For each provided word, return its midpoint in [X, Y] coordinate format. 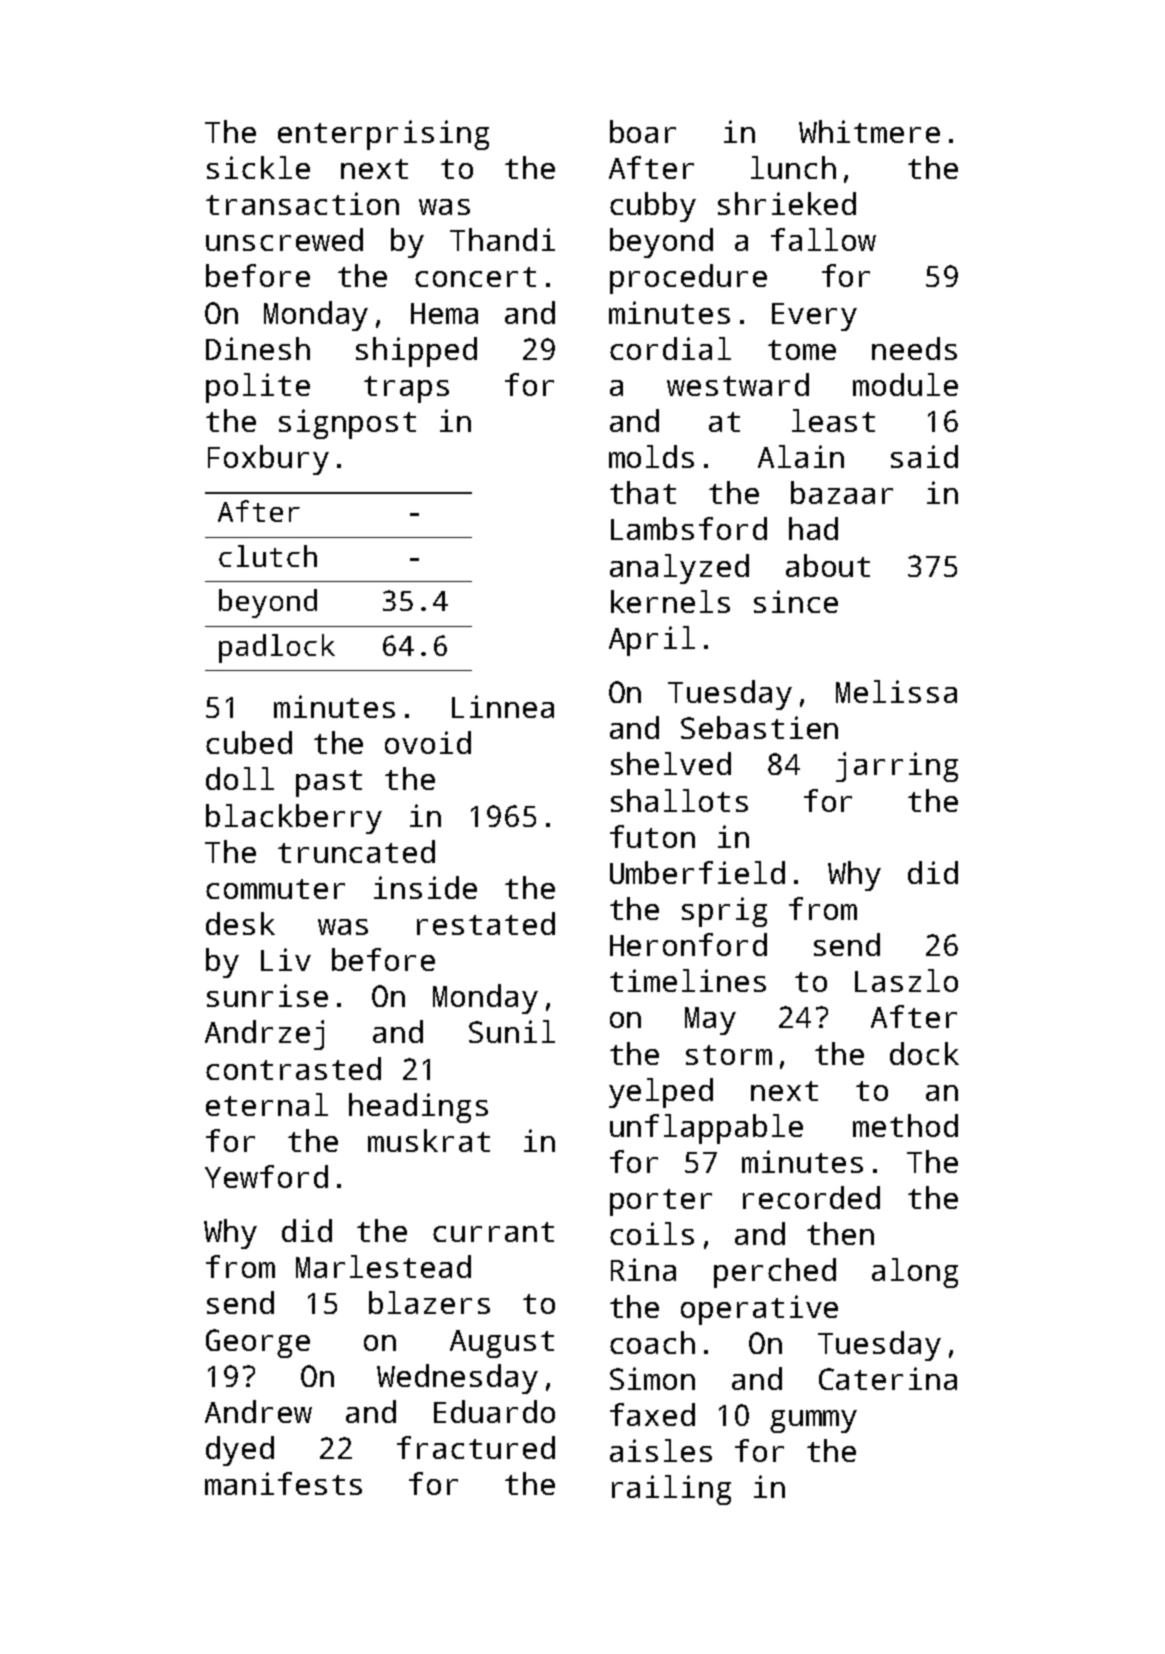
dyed [240, 1451]
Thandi [502, 239]
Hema [444, 313]
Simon [652, 1378]
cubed [249, 742]
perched [775, 1273]
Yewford [266, 1176]
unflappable [706, 1129]
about [828, 565]
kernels [670, 601]
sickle [258, 167]
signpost [347, 424]
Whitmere [869, 131]
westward [738, 384]
